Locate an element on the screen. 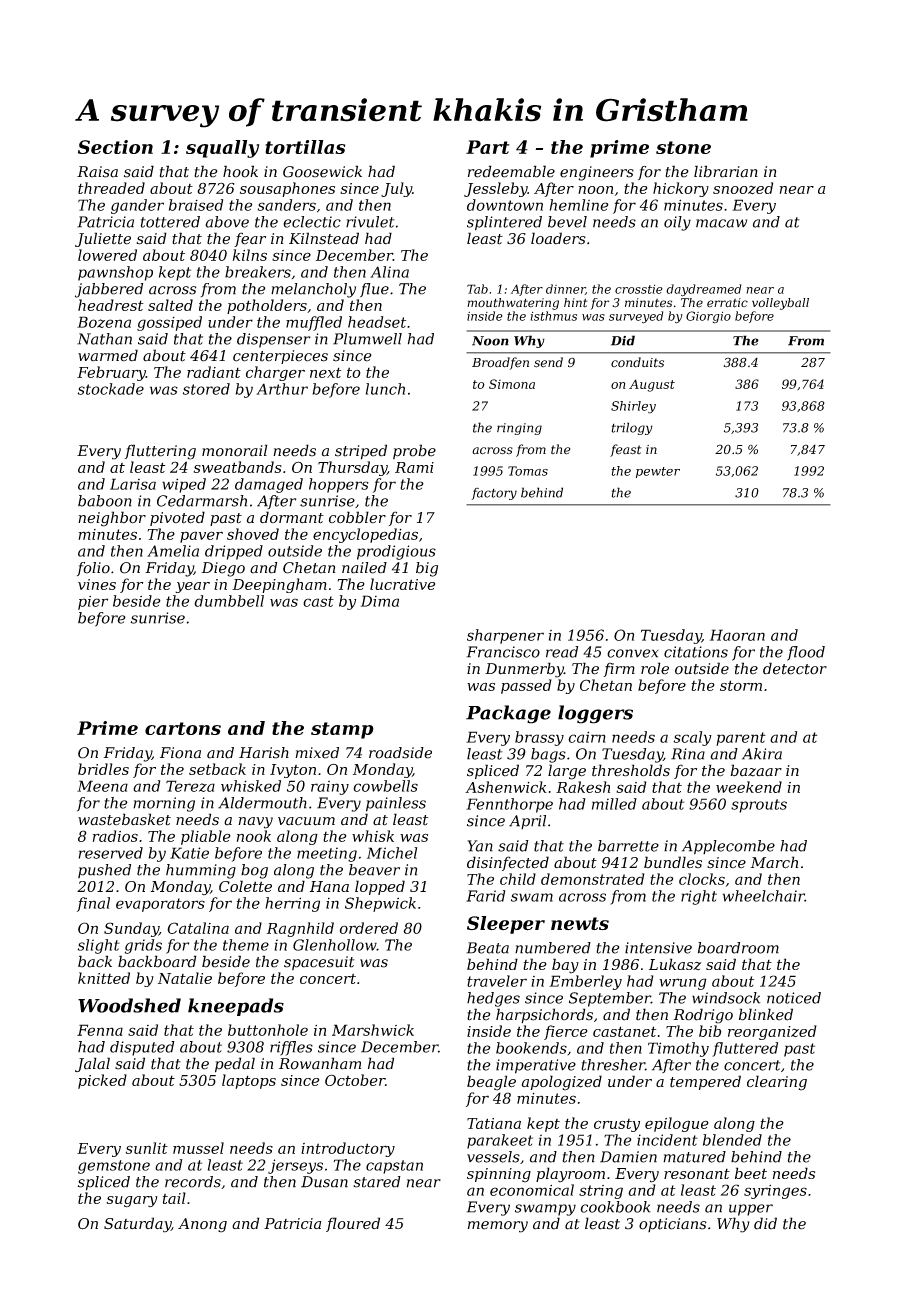 The image size is (908, 1316). Part is located at coordinates (488, 147).
